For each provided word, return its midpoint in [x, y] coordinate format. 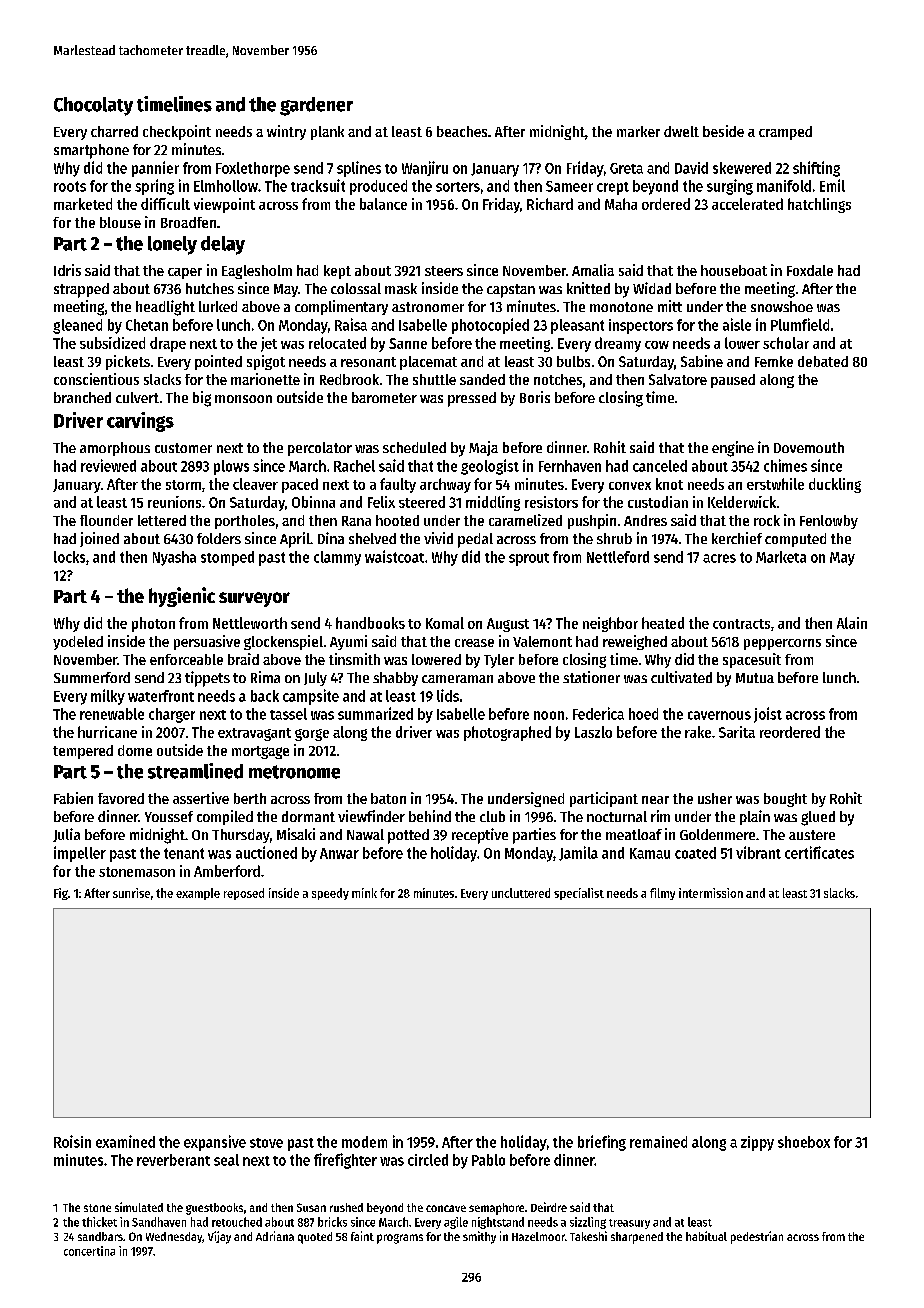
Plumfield [800, 324]
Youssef [169, 816]
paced [300, 485]
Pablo [488, 1160]
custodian [658, 502]
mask [401, 288]
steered [422, 502]
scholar [786, 343]
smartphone [91, 151]
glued [818, 818]
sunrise [131, 893]
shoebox [804, 1142]
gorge [312, 735]
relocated [337, 343]
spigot [266, 362]
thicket [99, 1222]
